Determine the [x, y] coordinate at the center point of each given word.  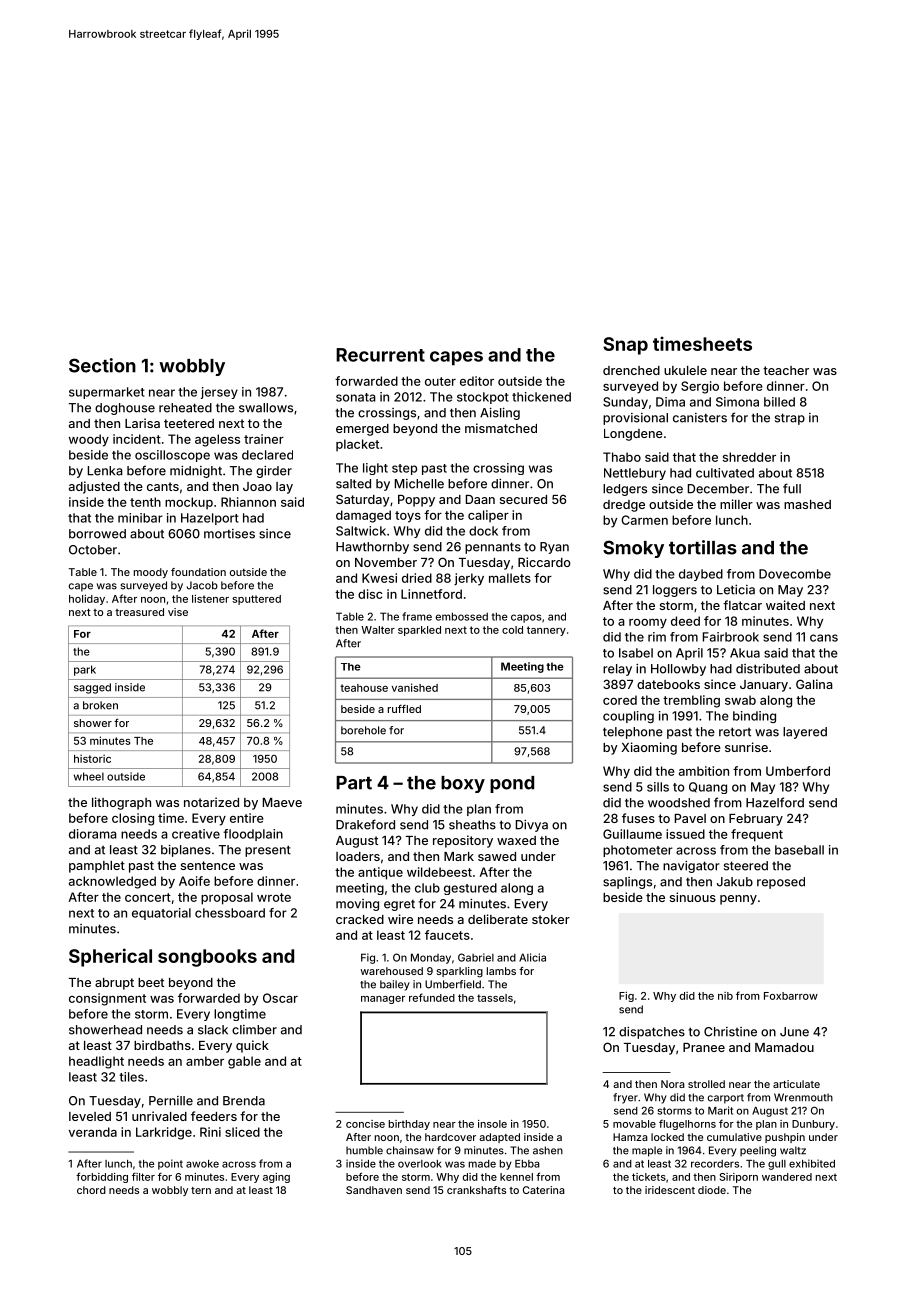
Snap [625, 346]
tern [201, 1190]
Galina [814, 684]
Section [102, 365]
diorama [93, 834]
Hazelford [775, 802]
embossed [462, 616]
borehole [363, 730]
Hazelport [210, 519]
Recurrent [380, 355]
